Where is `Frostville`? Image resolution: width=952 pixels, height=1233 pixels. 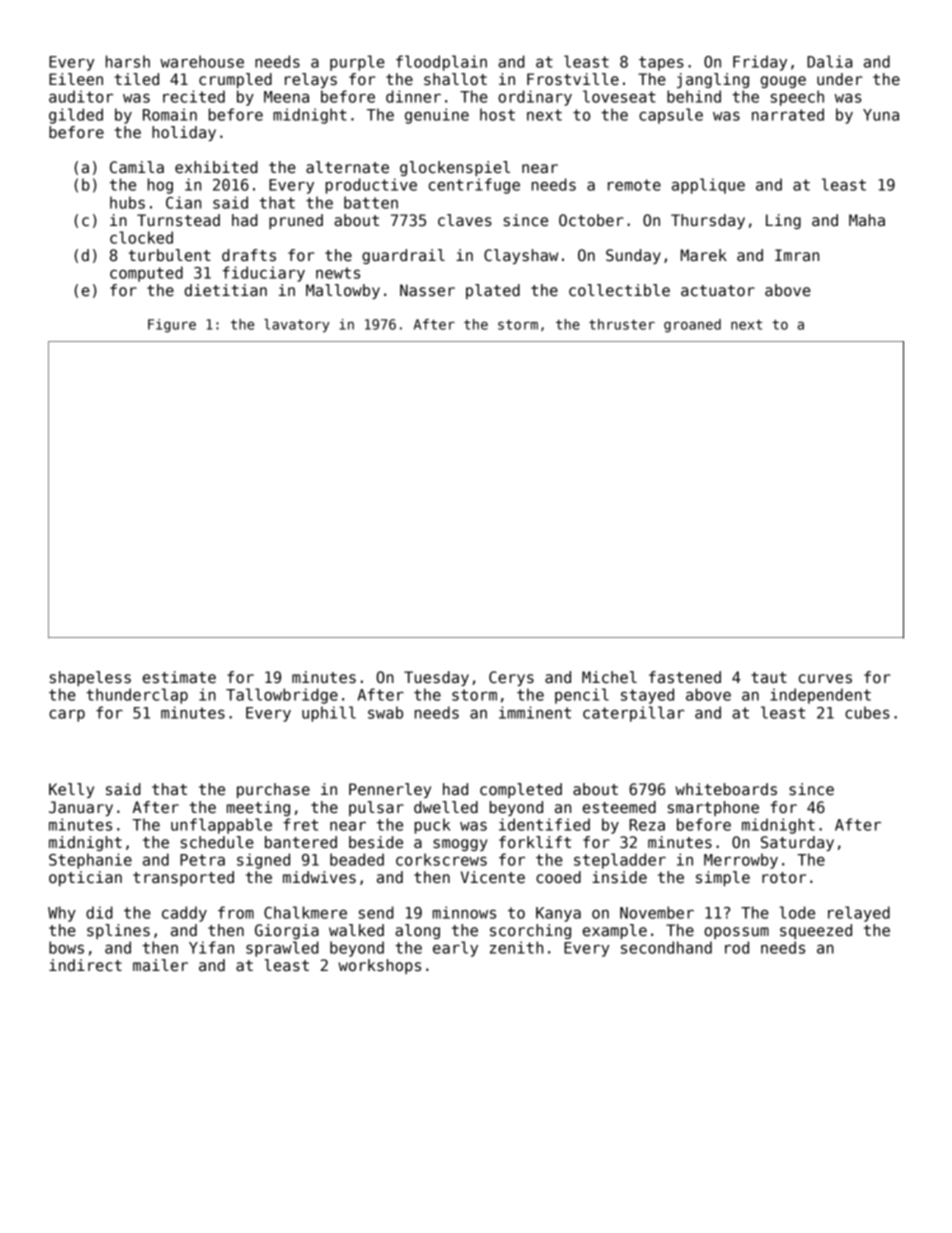 Frostville is located at coordinates (573, 79).
